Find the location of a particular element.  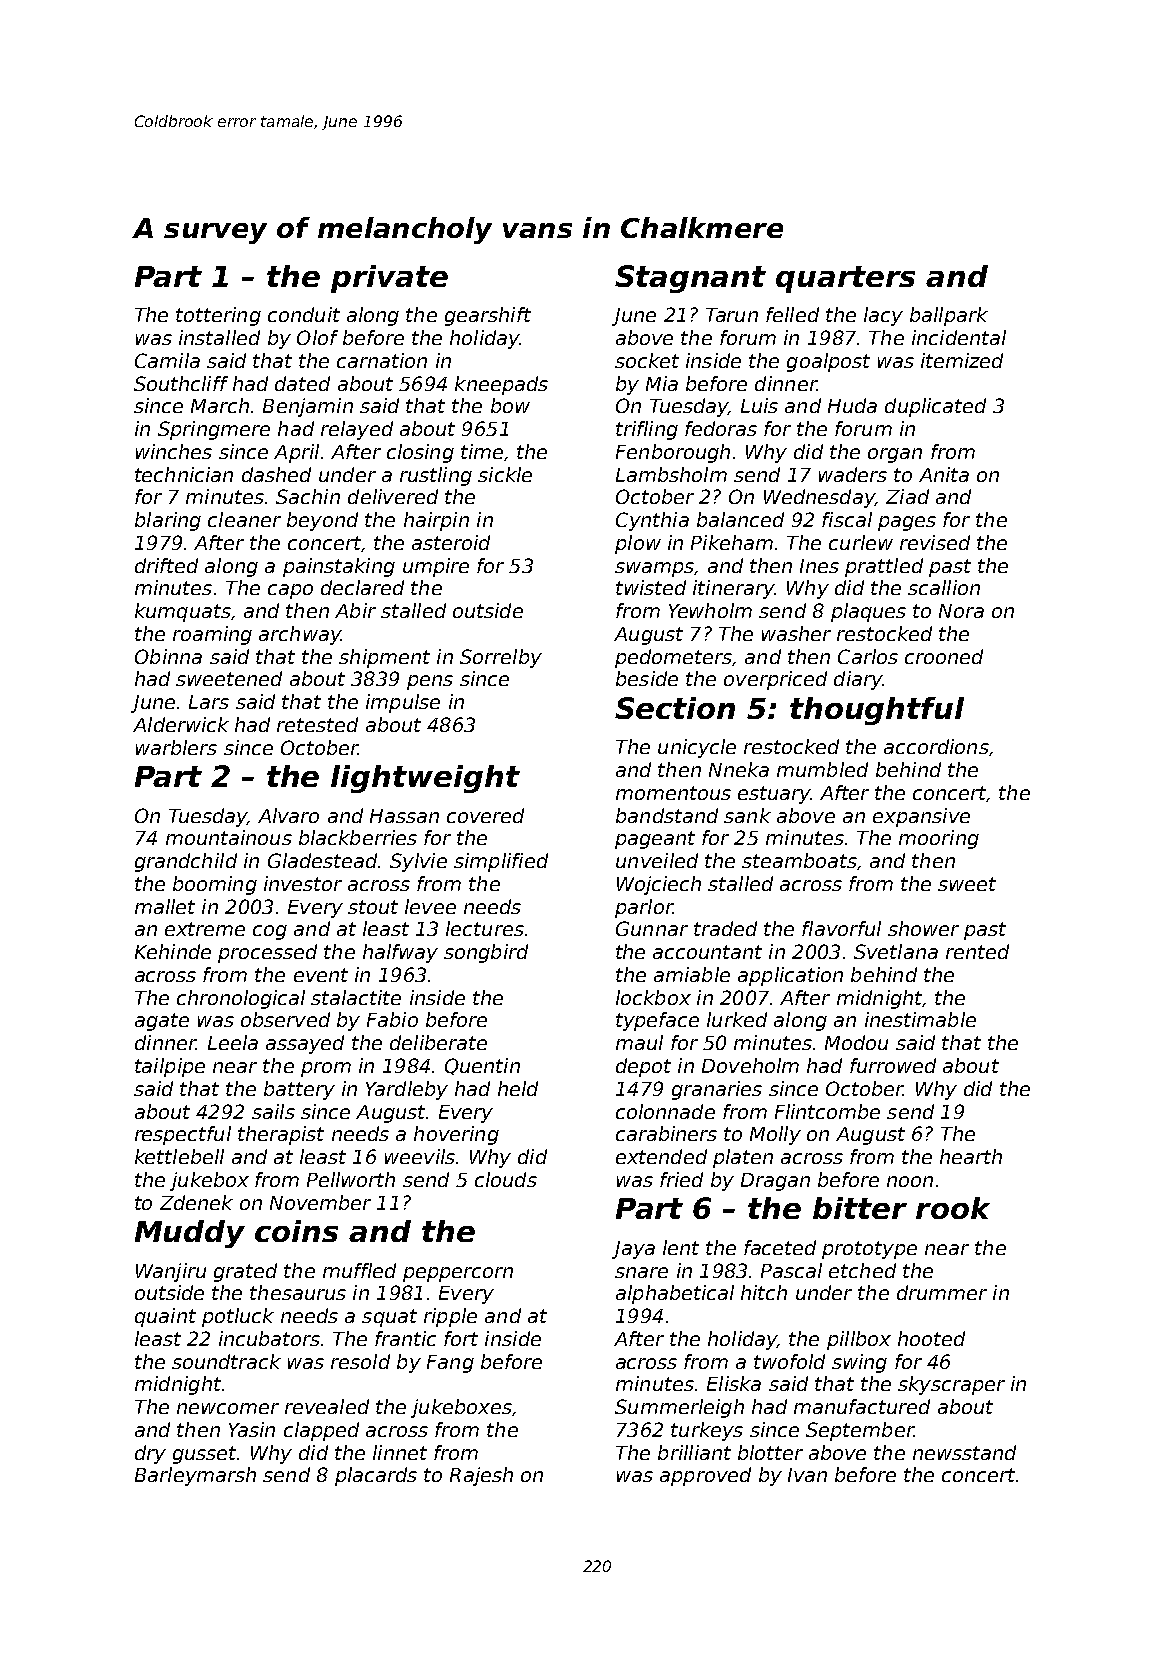

lurked is located at coordinates (737, 1019).
